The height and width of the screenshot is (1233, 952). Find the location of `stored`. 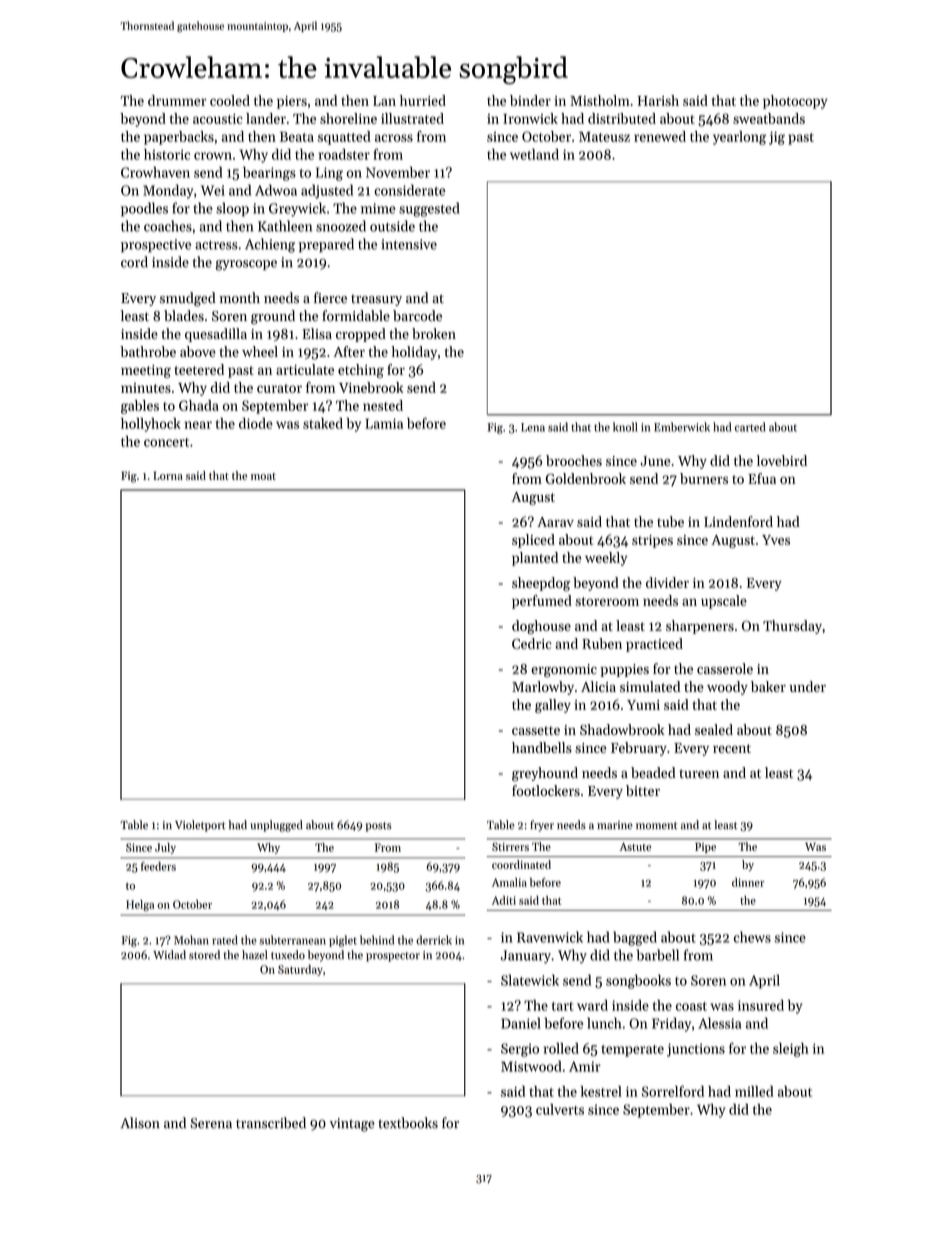

stored is located at coordinates (204, 955).
